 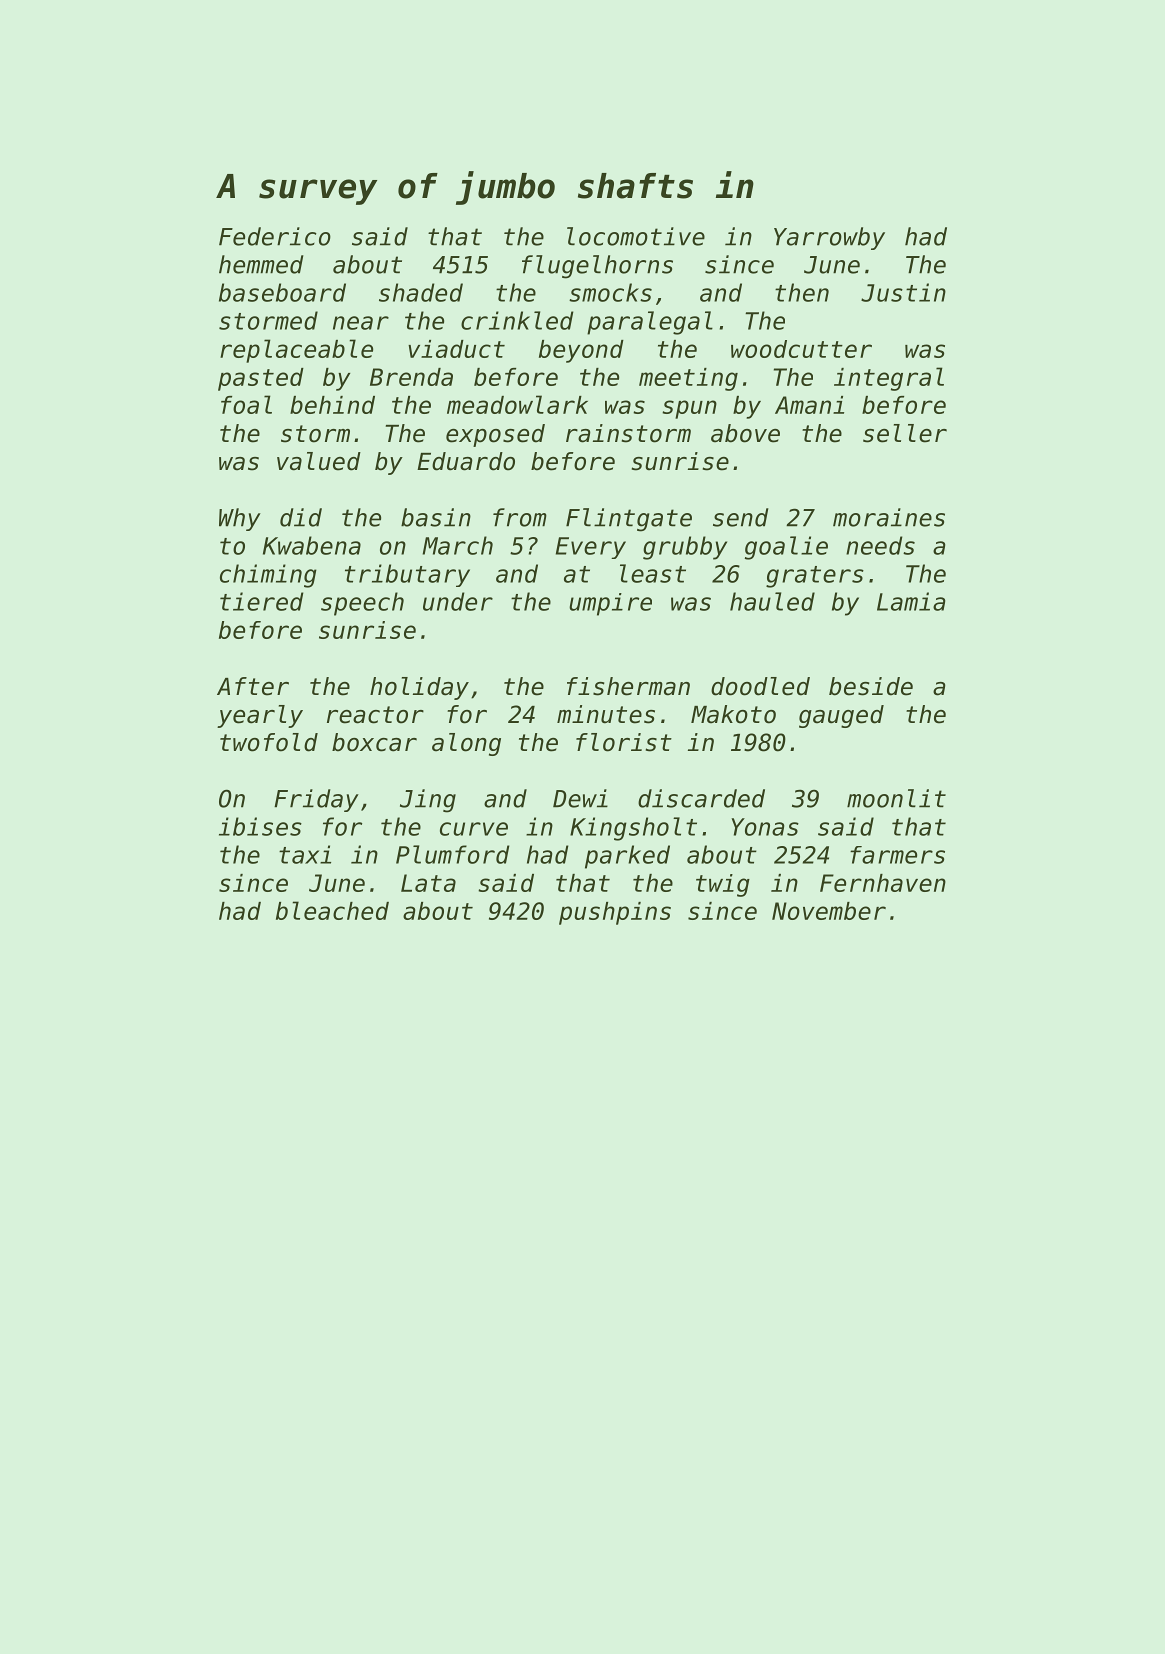 I want to click on curve, so click(x=474, y=829).
